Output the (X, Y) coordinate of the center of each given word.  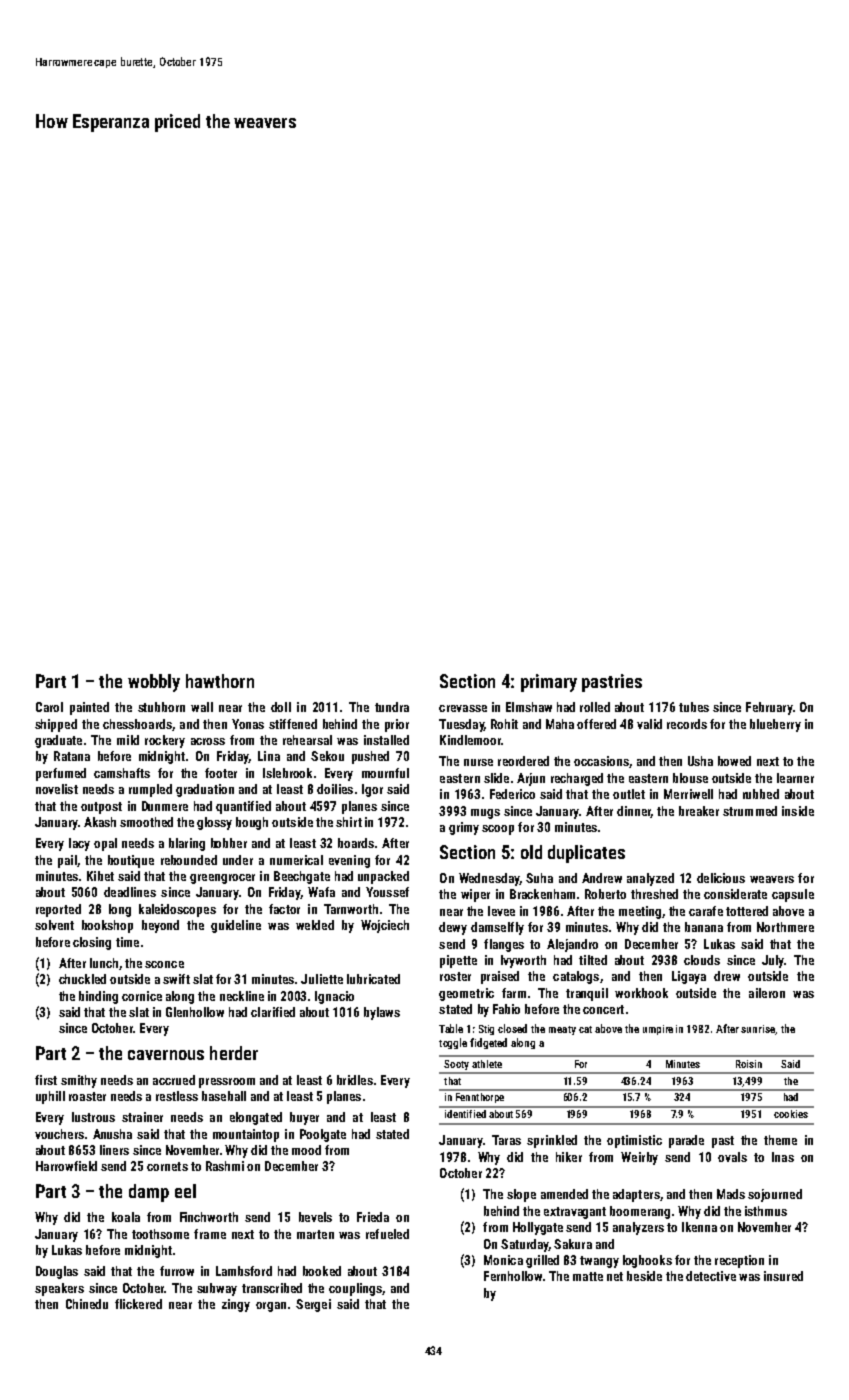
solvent (54, 925)
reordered (523, 761)
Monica (503, 1260)
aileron (767, 993)
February (769, 708)
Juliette (322, 979)
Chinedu (87, 1304)
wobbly (154, 683)
